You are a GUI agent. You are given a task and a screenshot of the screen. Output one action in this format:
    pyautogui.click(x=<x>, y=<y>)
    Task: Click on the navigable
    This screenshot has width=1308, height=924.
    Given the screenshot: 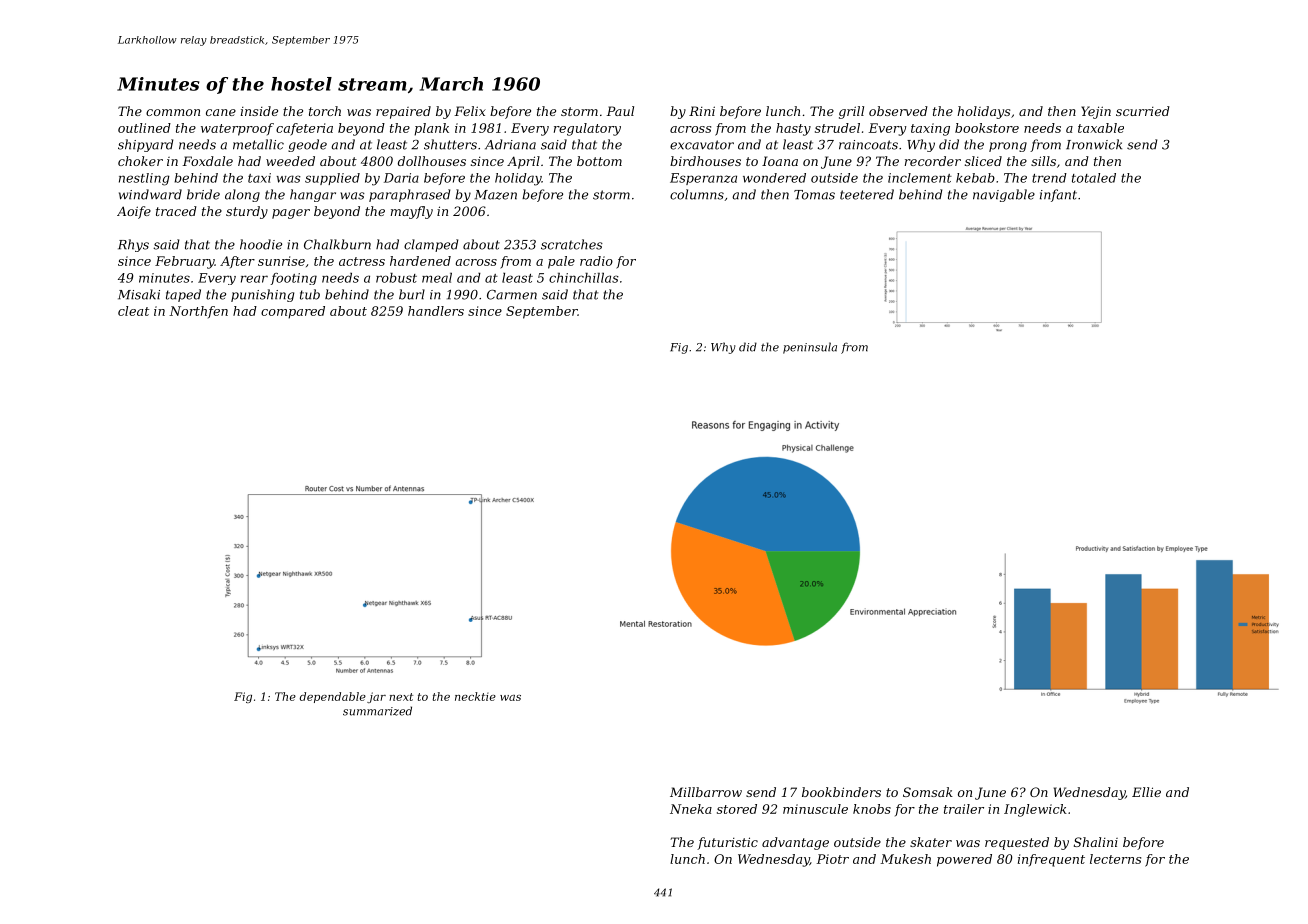 What is the action you would take?
    pyautogui.click(x=1004, y=195)
